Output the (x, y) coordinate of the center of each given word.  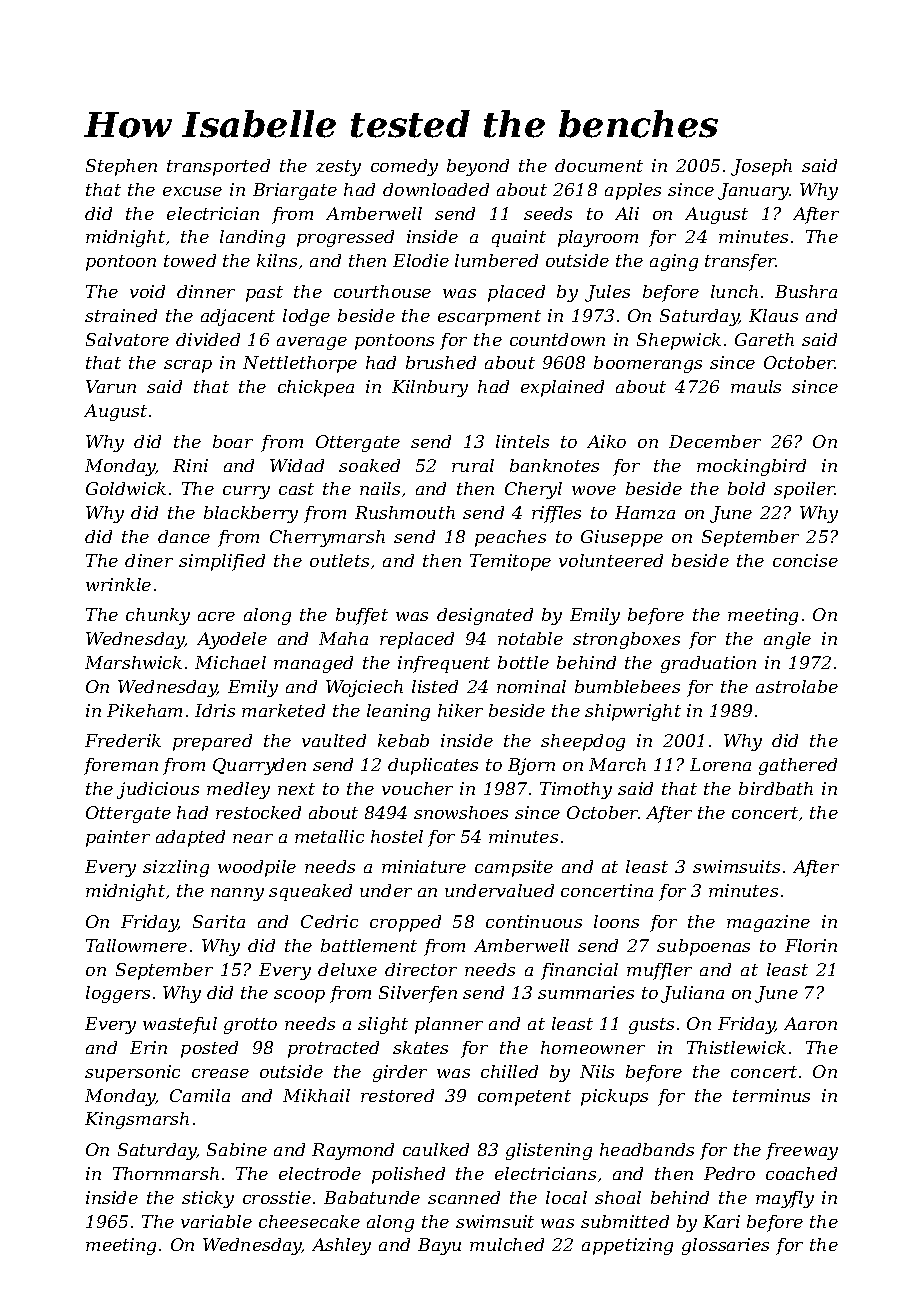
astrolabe (797, 686)
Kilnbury (430, 388)
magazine (768, 923)
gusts (651, 1026)
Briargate (295, 191)
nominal (531, 686)
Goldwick (126, 488)
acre (216, 616)
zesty (338, 168)
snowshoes (461, 812)
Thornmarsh (166, 1173)
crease (220, 1073)
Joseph (761, 167)
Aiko (606, 441)
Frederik (123, 740)
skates (420, 1047)
